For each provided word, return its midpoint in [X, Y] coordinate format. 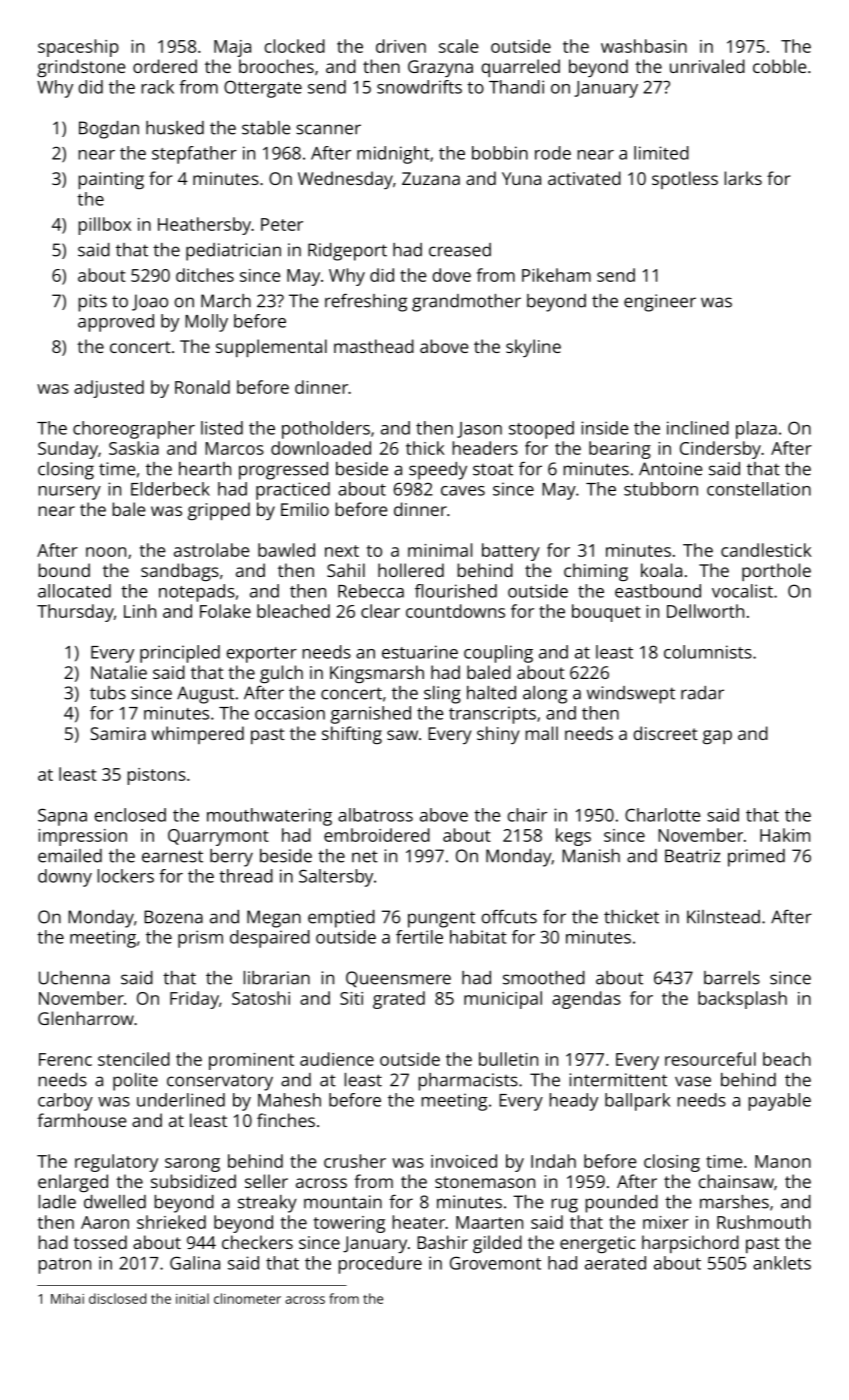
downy [65, 878]
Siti [351, 998]
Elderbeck [170, 489]
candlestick [766, 550]
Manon [783, 1161]
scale [459, 46]
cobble [779, 66]
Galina [195, 1263]
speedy [438, 471]
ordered [165, 66]
